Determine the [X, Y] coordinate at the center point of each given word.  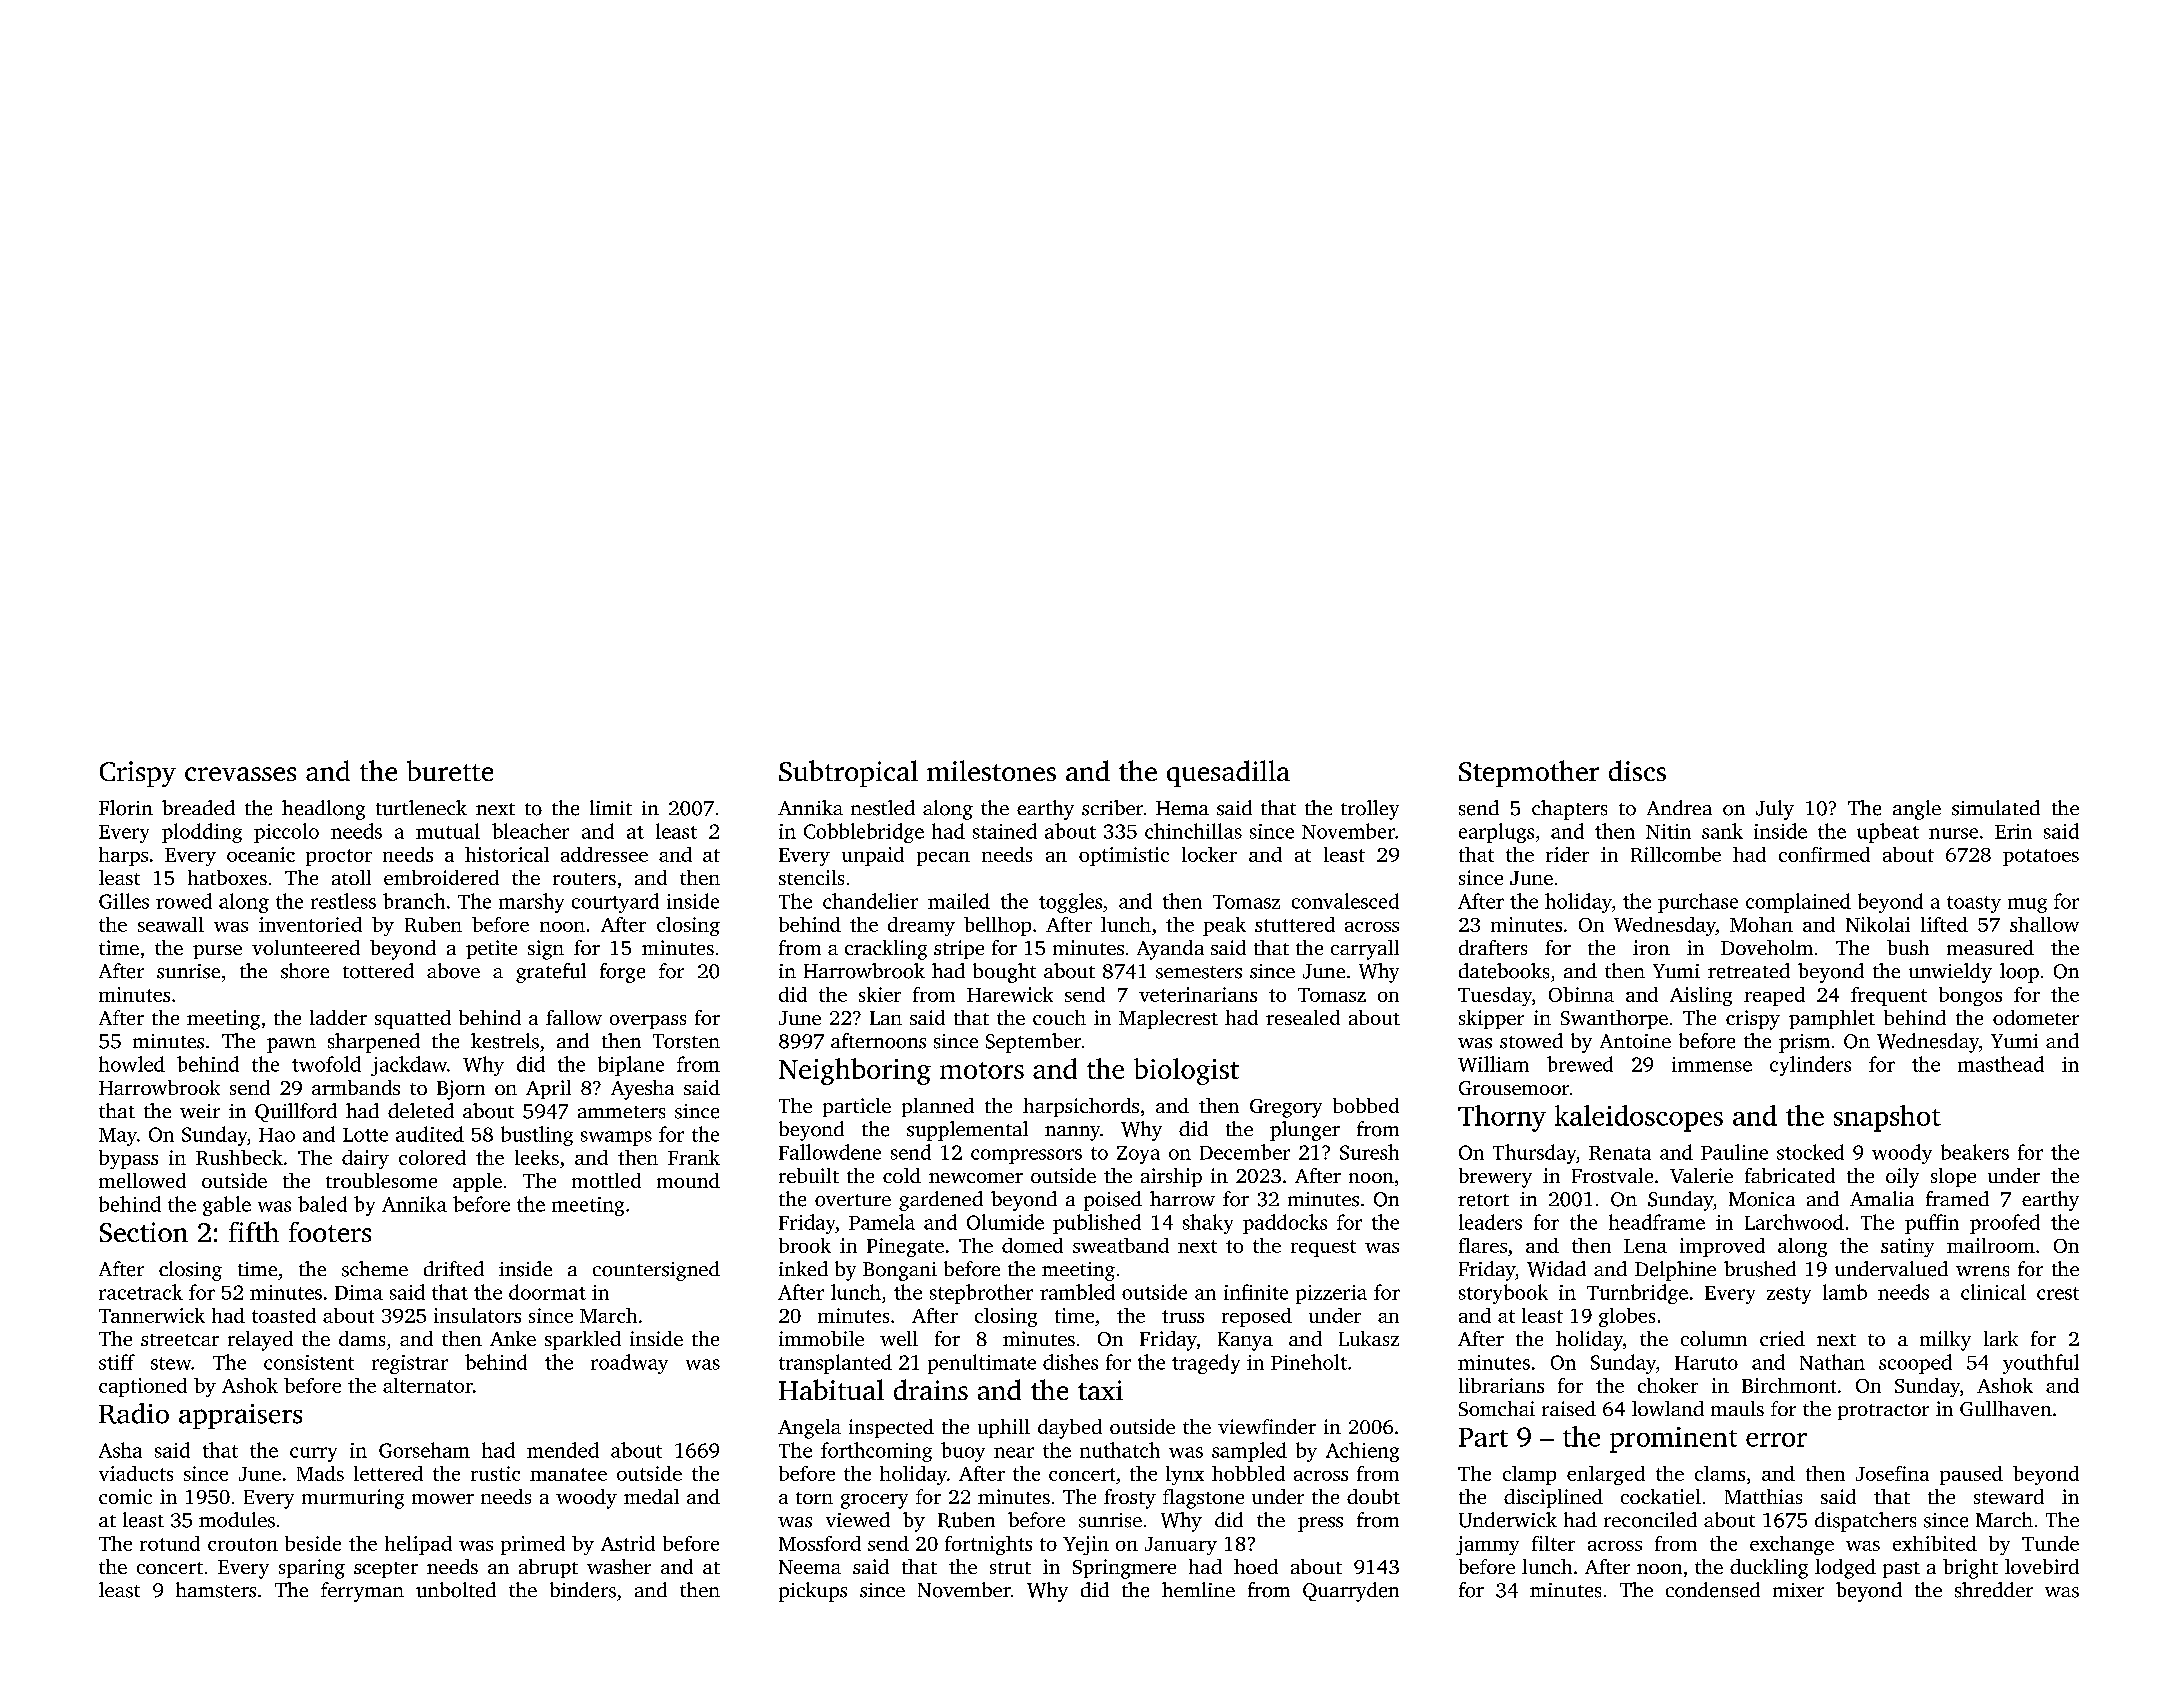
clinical [1993, 1292]
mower [443, 1499]
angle [1917, 810]
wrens [1982, 1271]
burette [450, 770]
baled [322, 1204]
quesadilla [1228, 773]
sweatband [1121, 1245]
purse [217, 952]
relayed [260, 1341]
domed [1032, 1245]
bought [1004, 973]
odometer [2036, 1017]
